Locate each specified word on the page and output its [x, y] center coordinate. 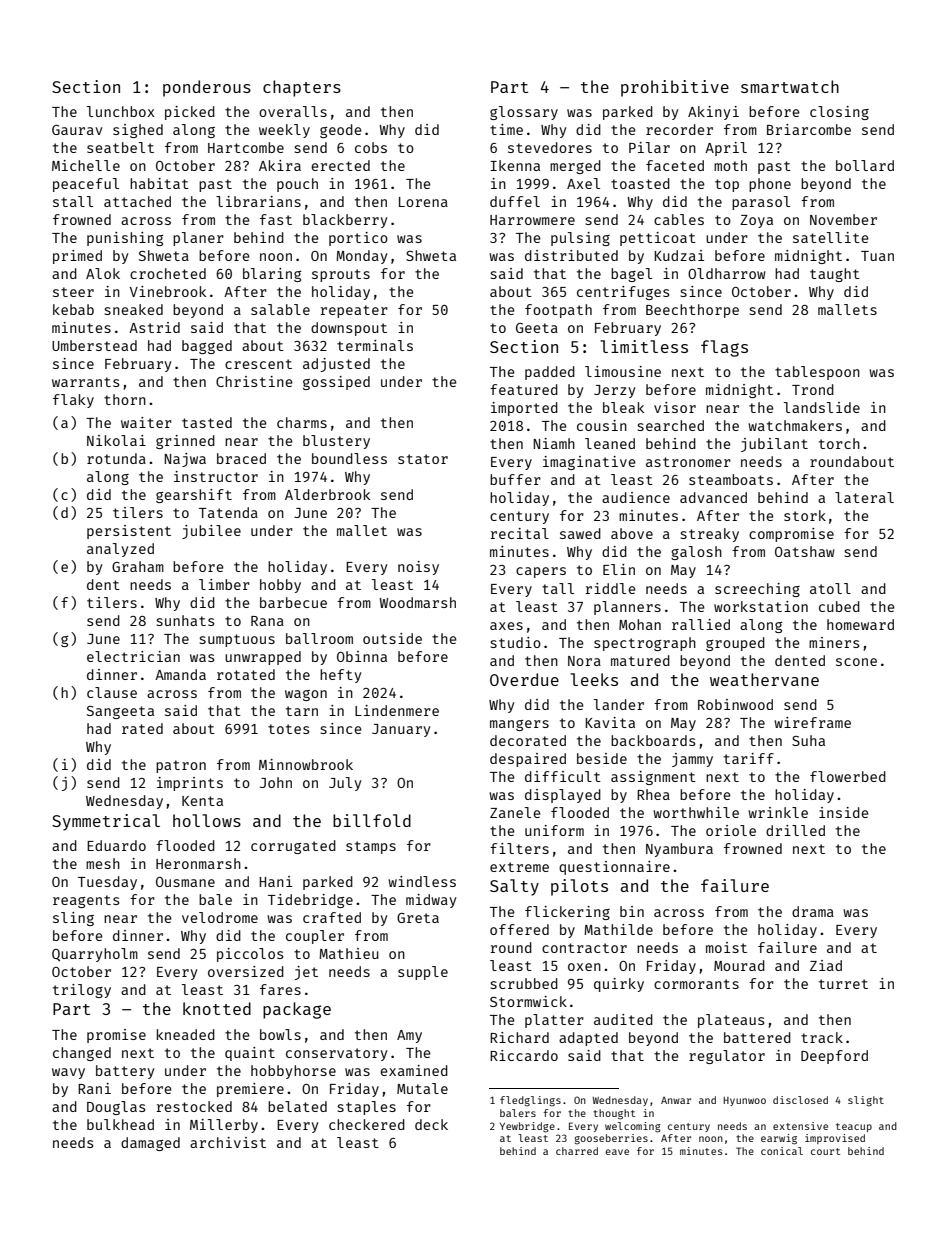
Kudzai [679, 255]
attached [137, 201]
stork [805, 515]
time [506, 129]
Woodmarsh [417, 602]
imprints [190, 784]
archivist [228, 1142]
